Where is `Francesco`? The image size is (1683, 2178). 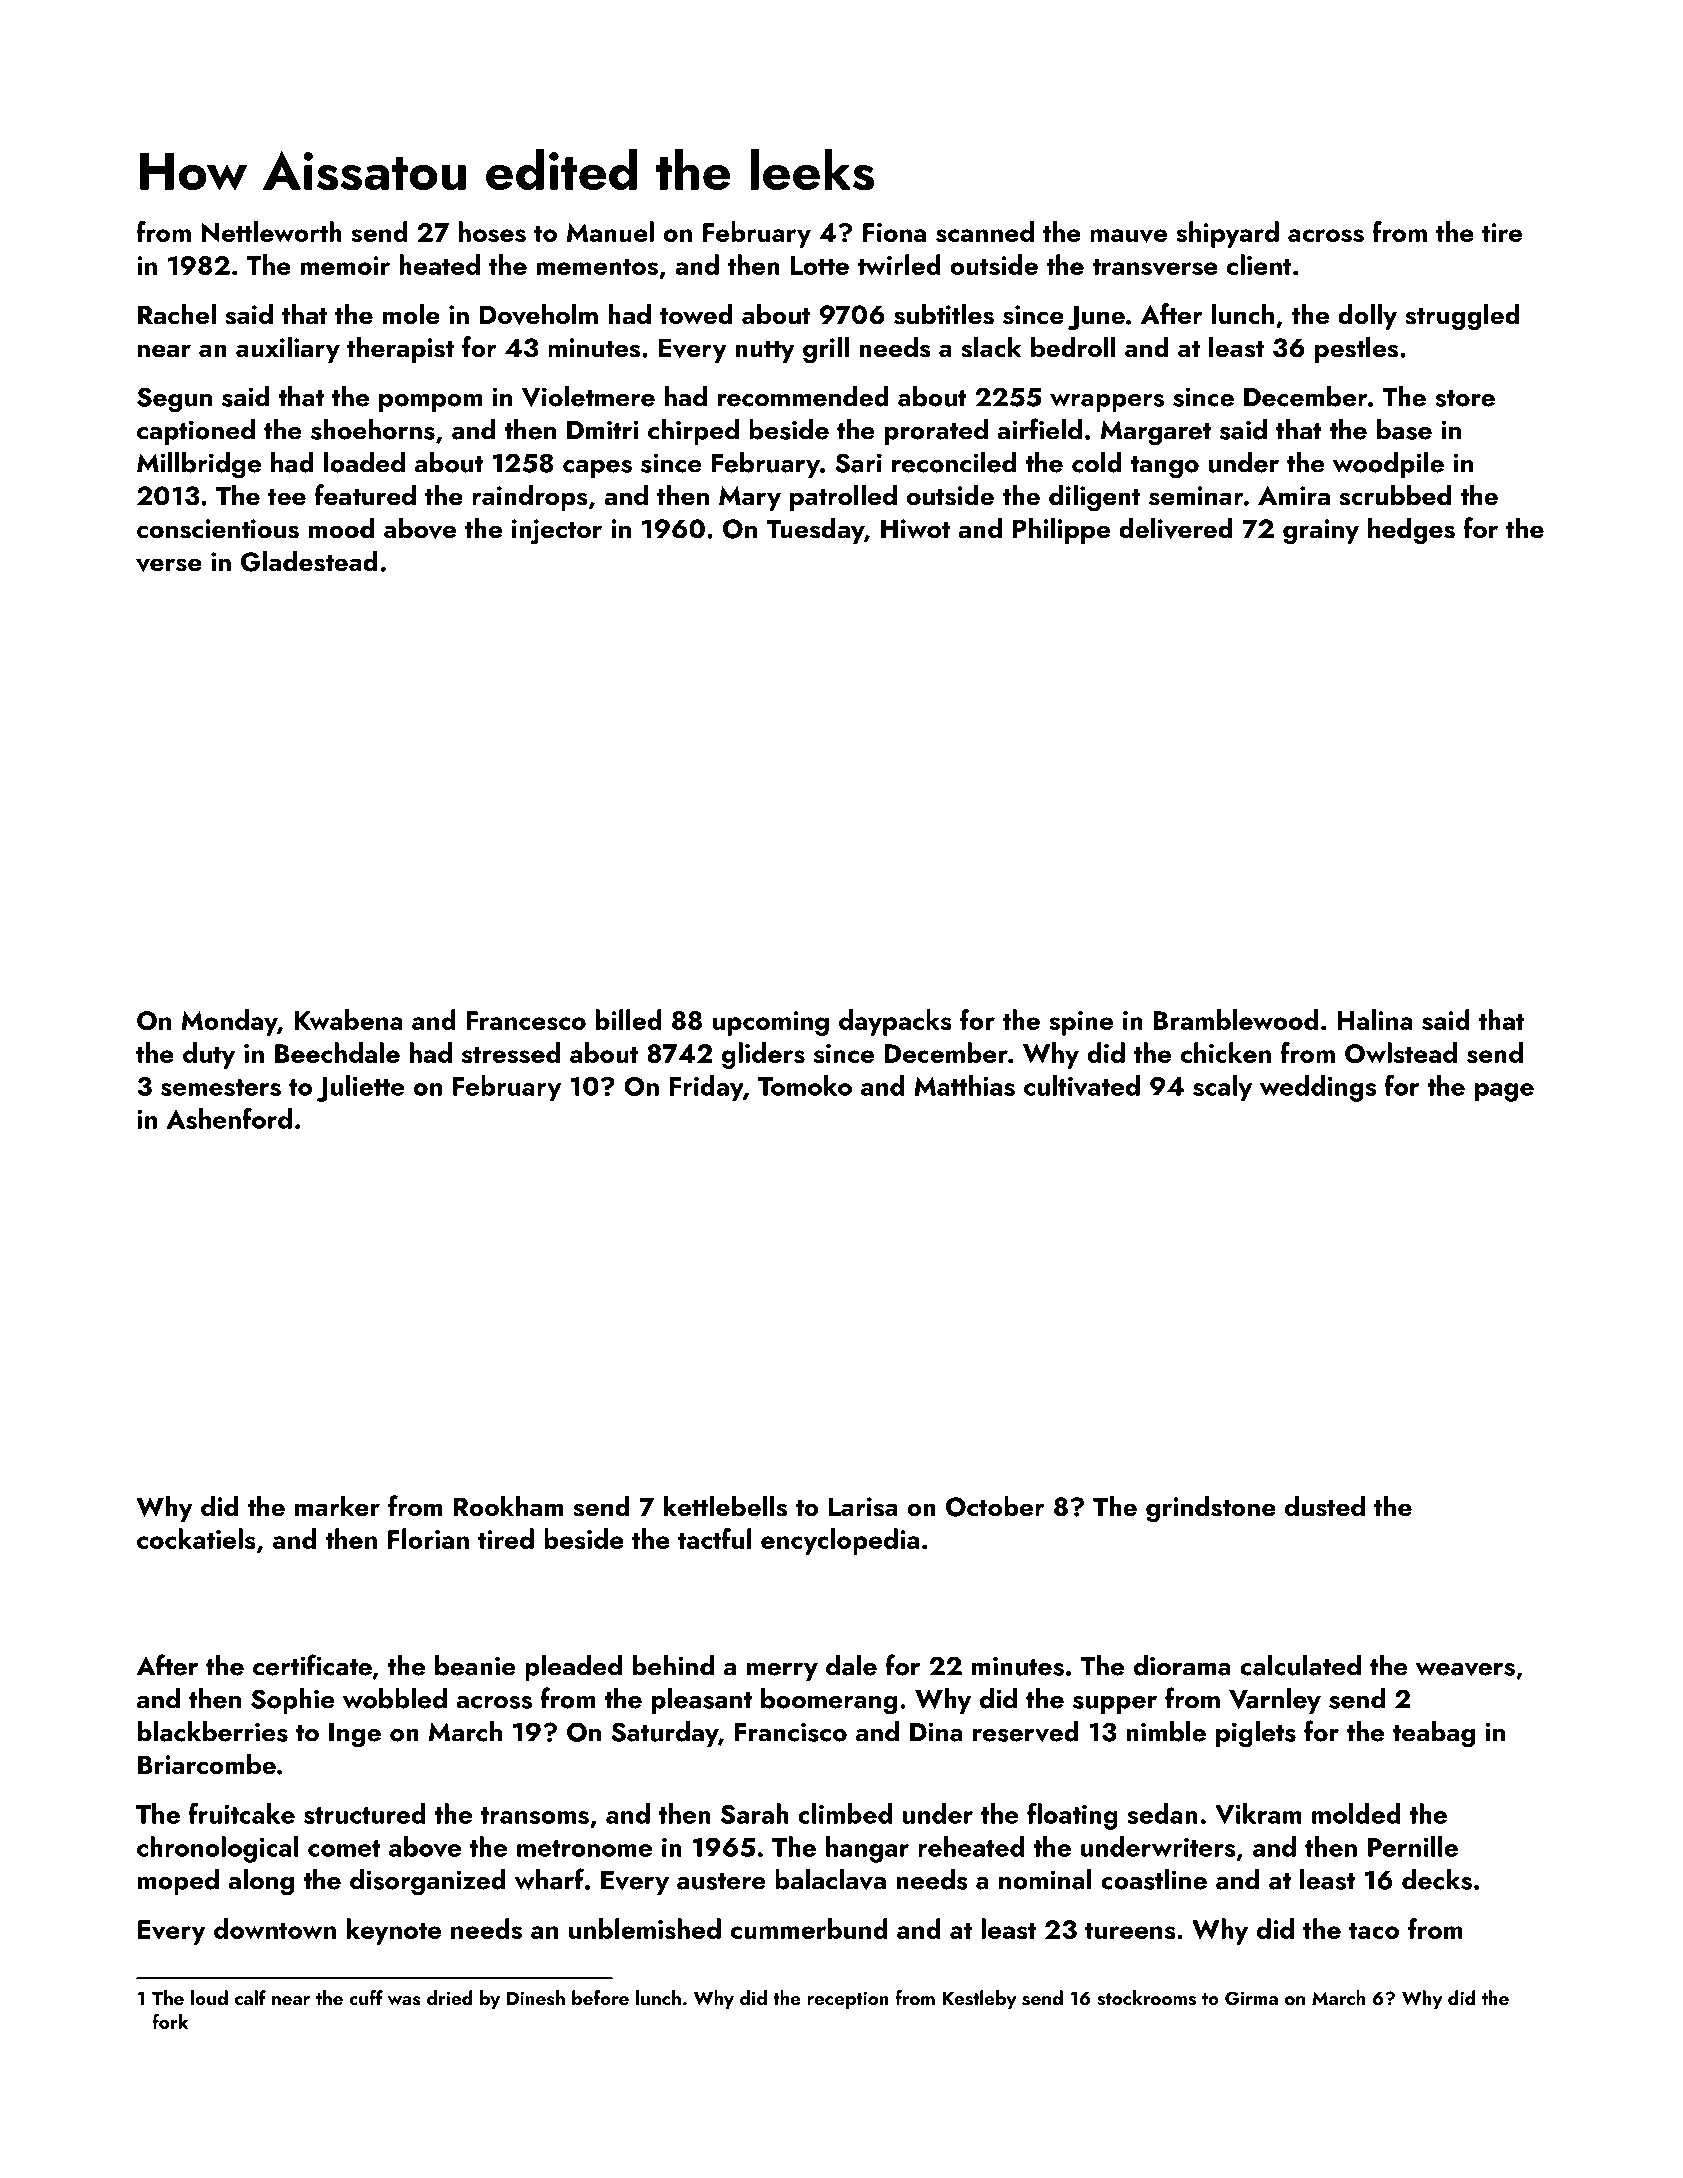
Francesco is located at coordinates (526, 1020).
